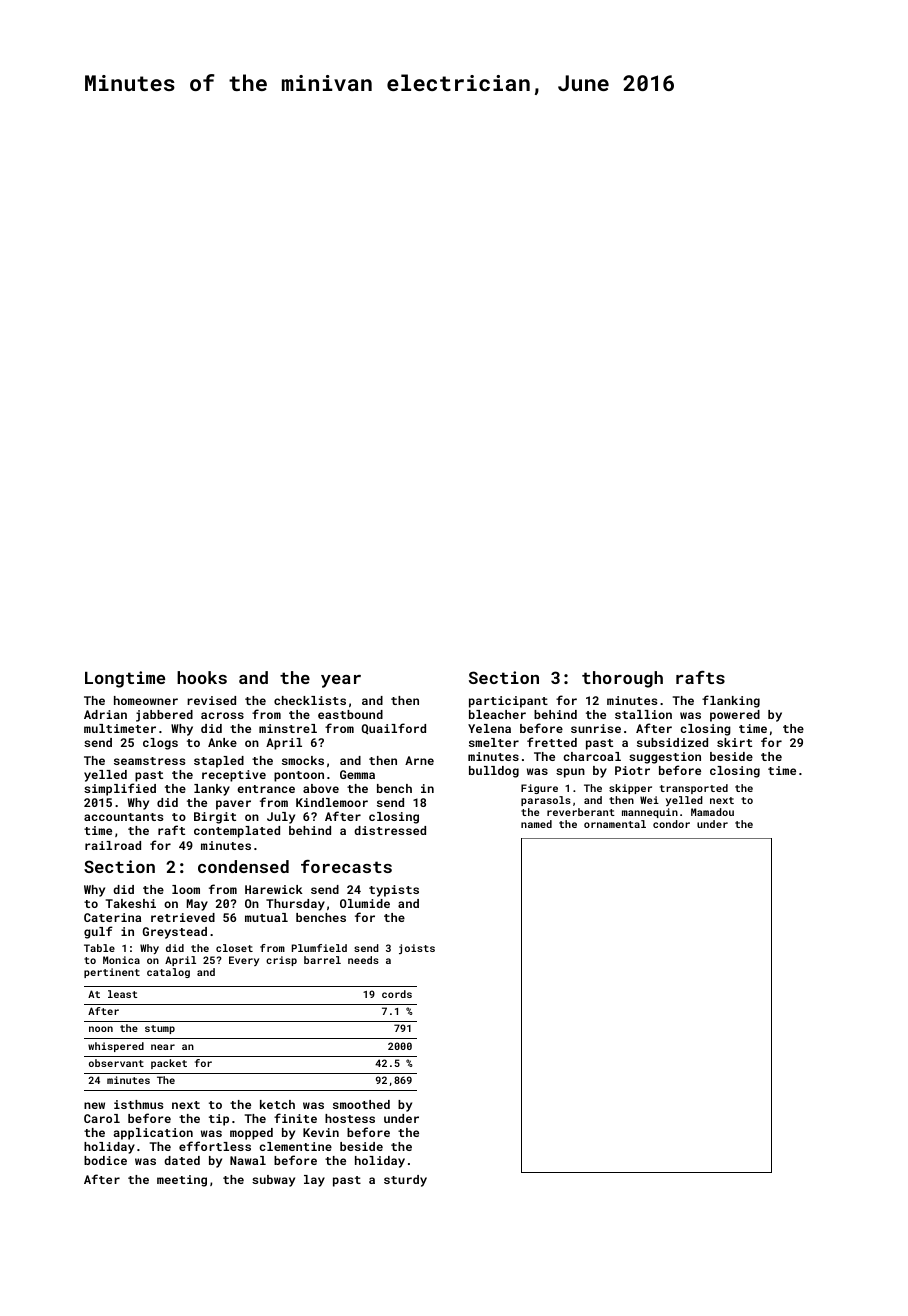 The width and height of the screenshot is (908, 1316). I want to click on Birgit, so click(215, 818).
